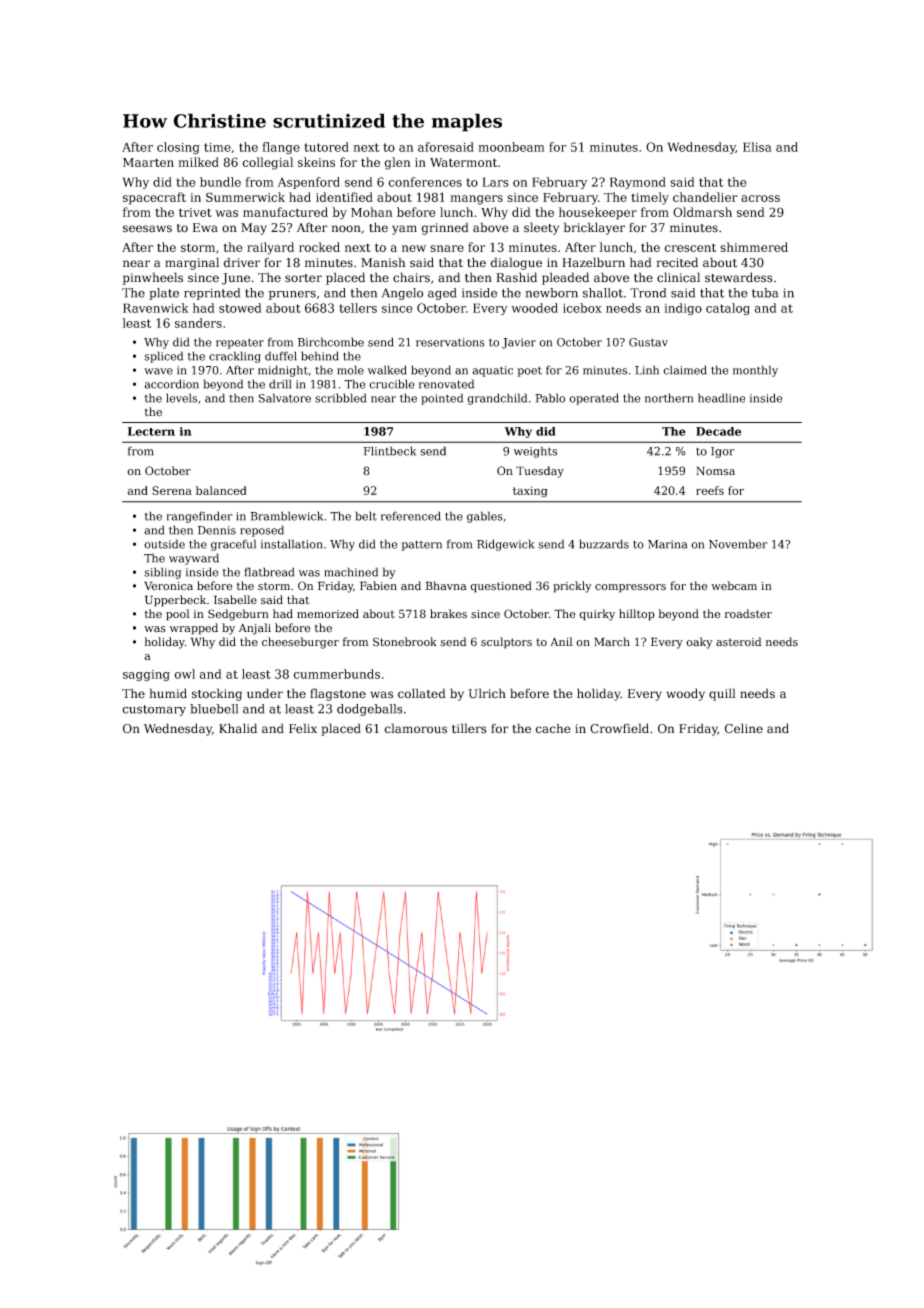  Describe the element at coordinates (154, 198) in the screenshot. I see `spacecraft` at that location.
